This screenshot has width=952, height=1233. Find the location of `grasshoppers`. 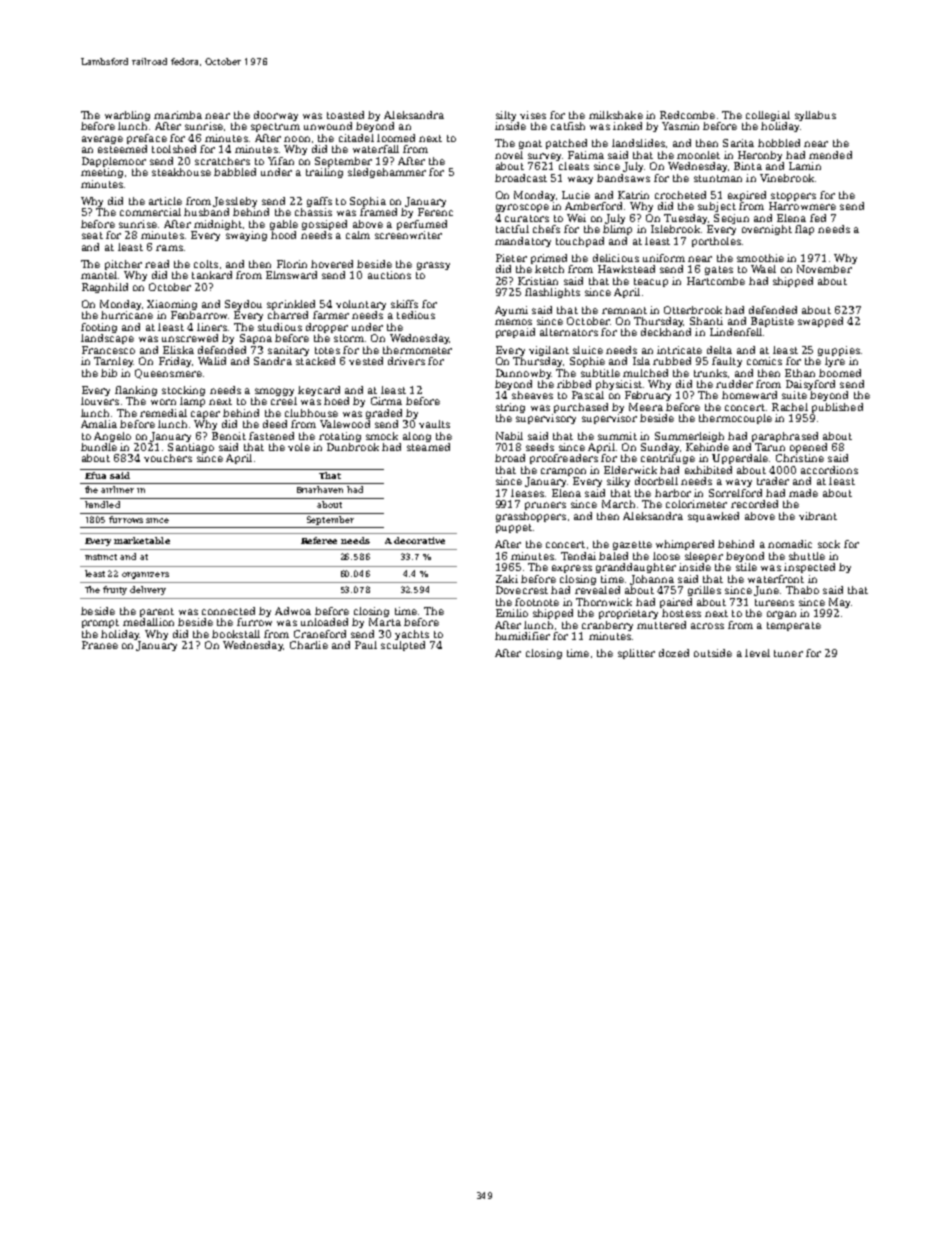

grasshoppers is located at coordinates (531, 517).
